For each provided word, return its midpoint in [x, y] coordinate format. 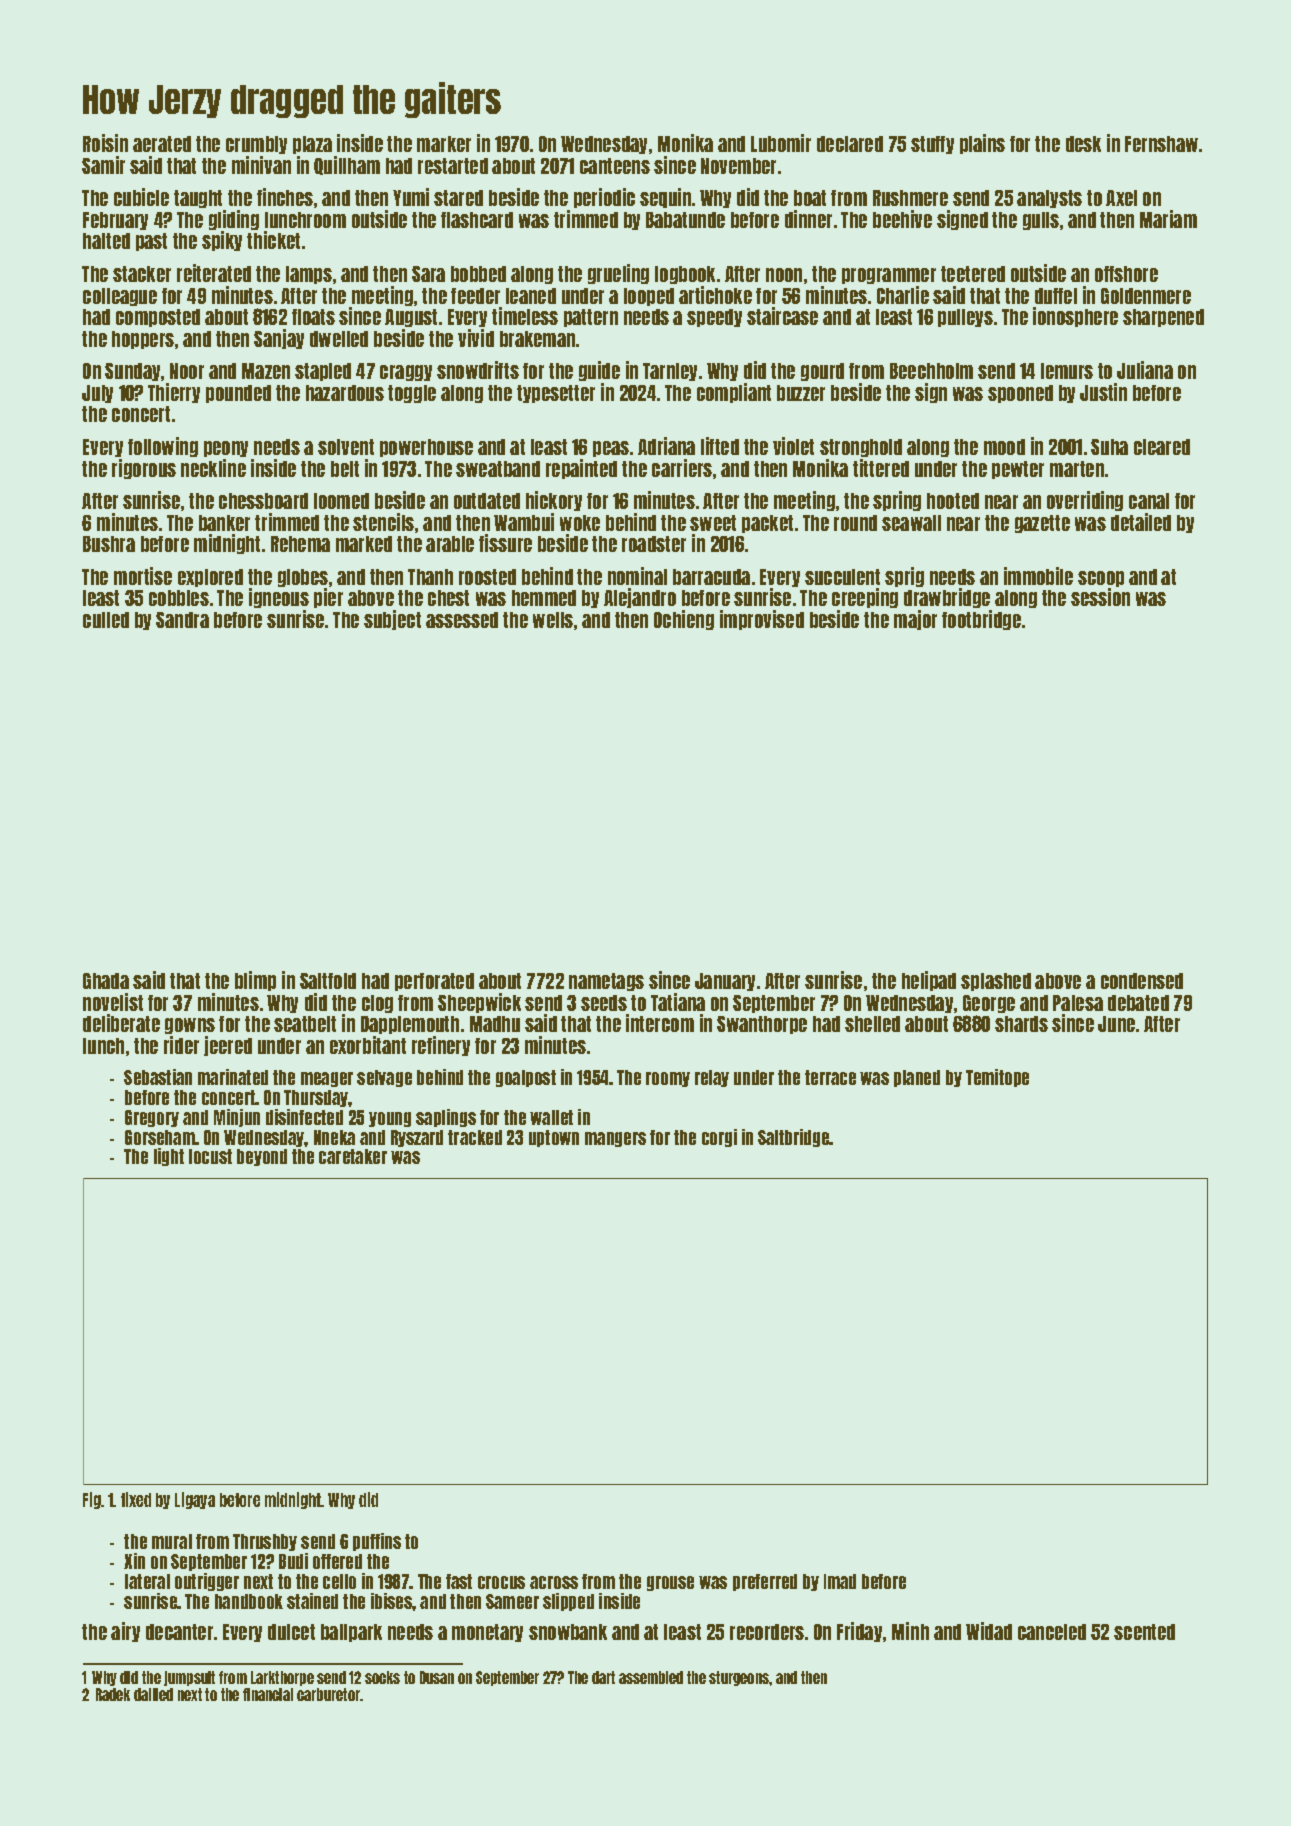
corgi [719, 1138]
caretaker [353, 1156]
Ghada [106, 981]
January [725, 982]
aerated [162, 144]
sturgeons [739, 1678]
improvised [762, 620]
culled [106, 620]
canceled [1052, 1632]
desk [1083, 144]
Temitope [997, 1078]
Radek [113, 1694]
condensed [1142, 981]
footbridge [981, 620]
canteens [615, 166]
